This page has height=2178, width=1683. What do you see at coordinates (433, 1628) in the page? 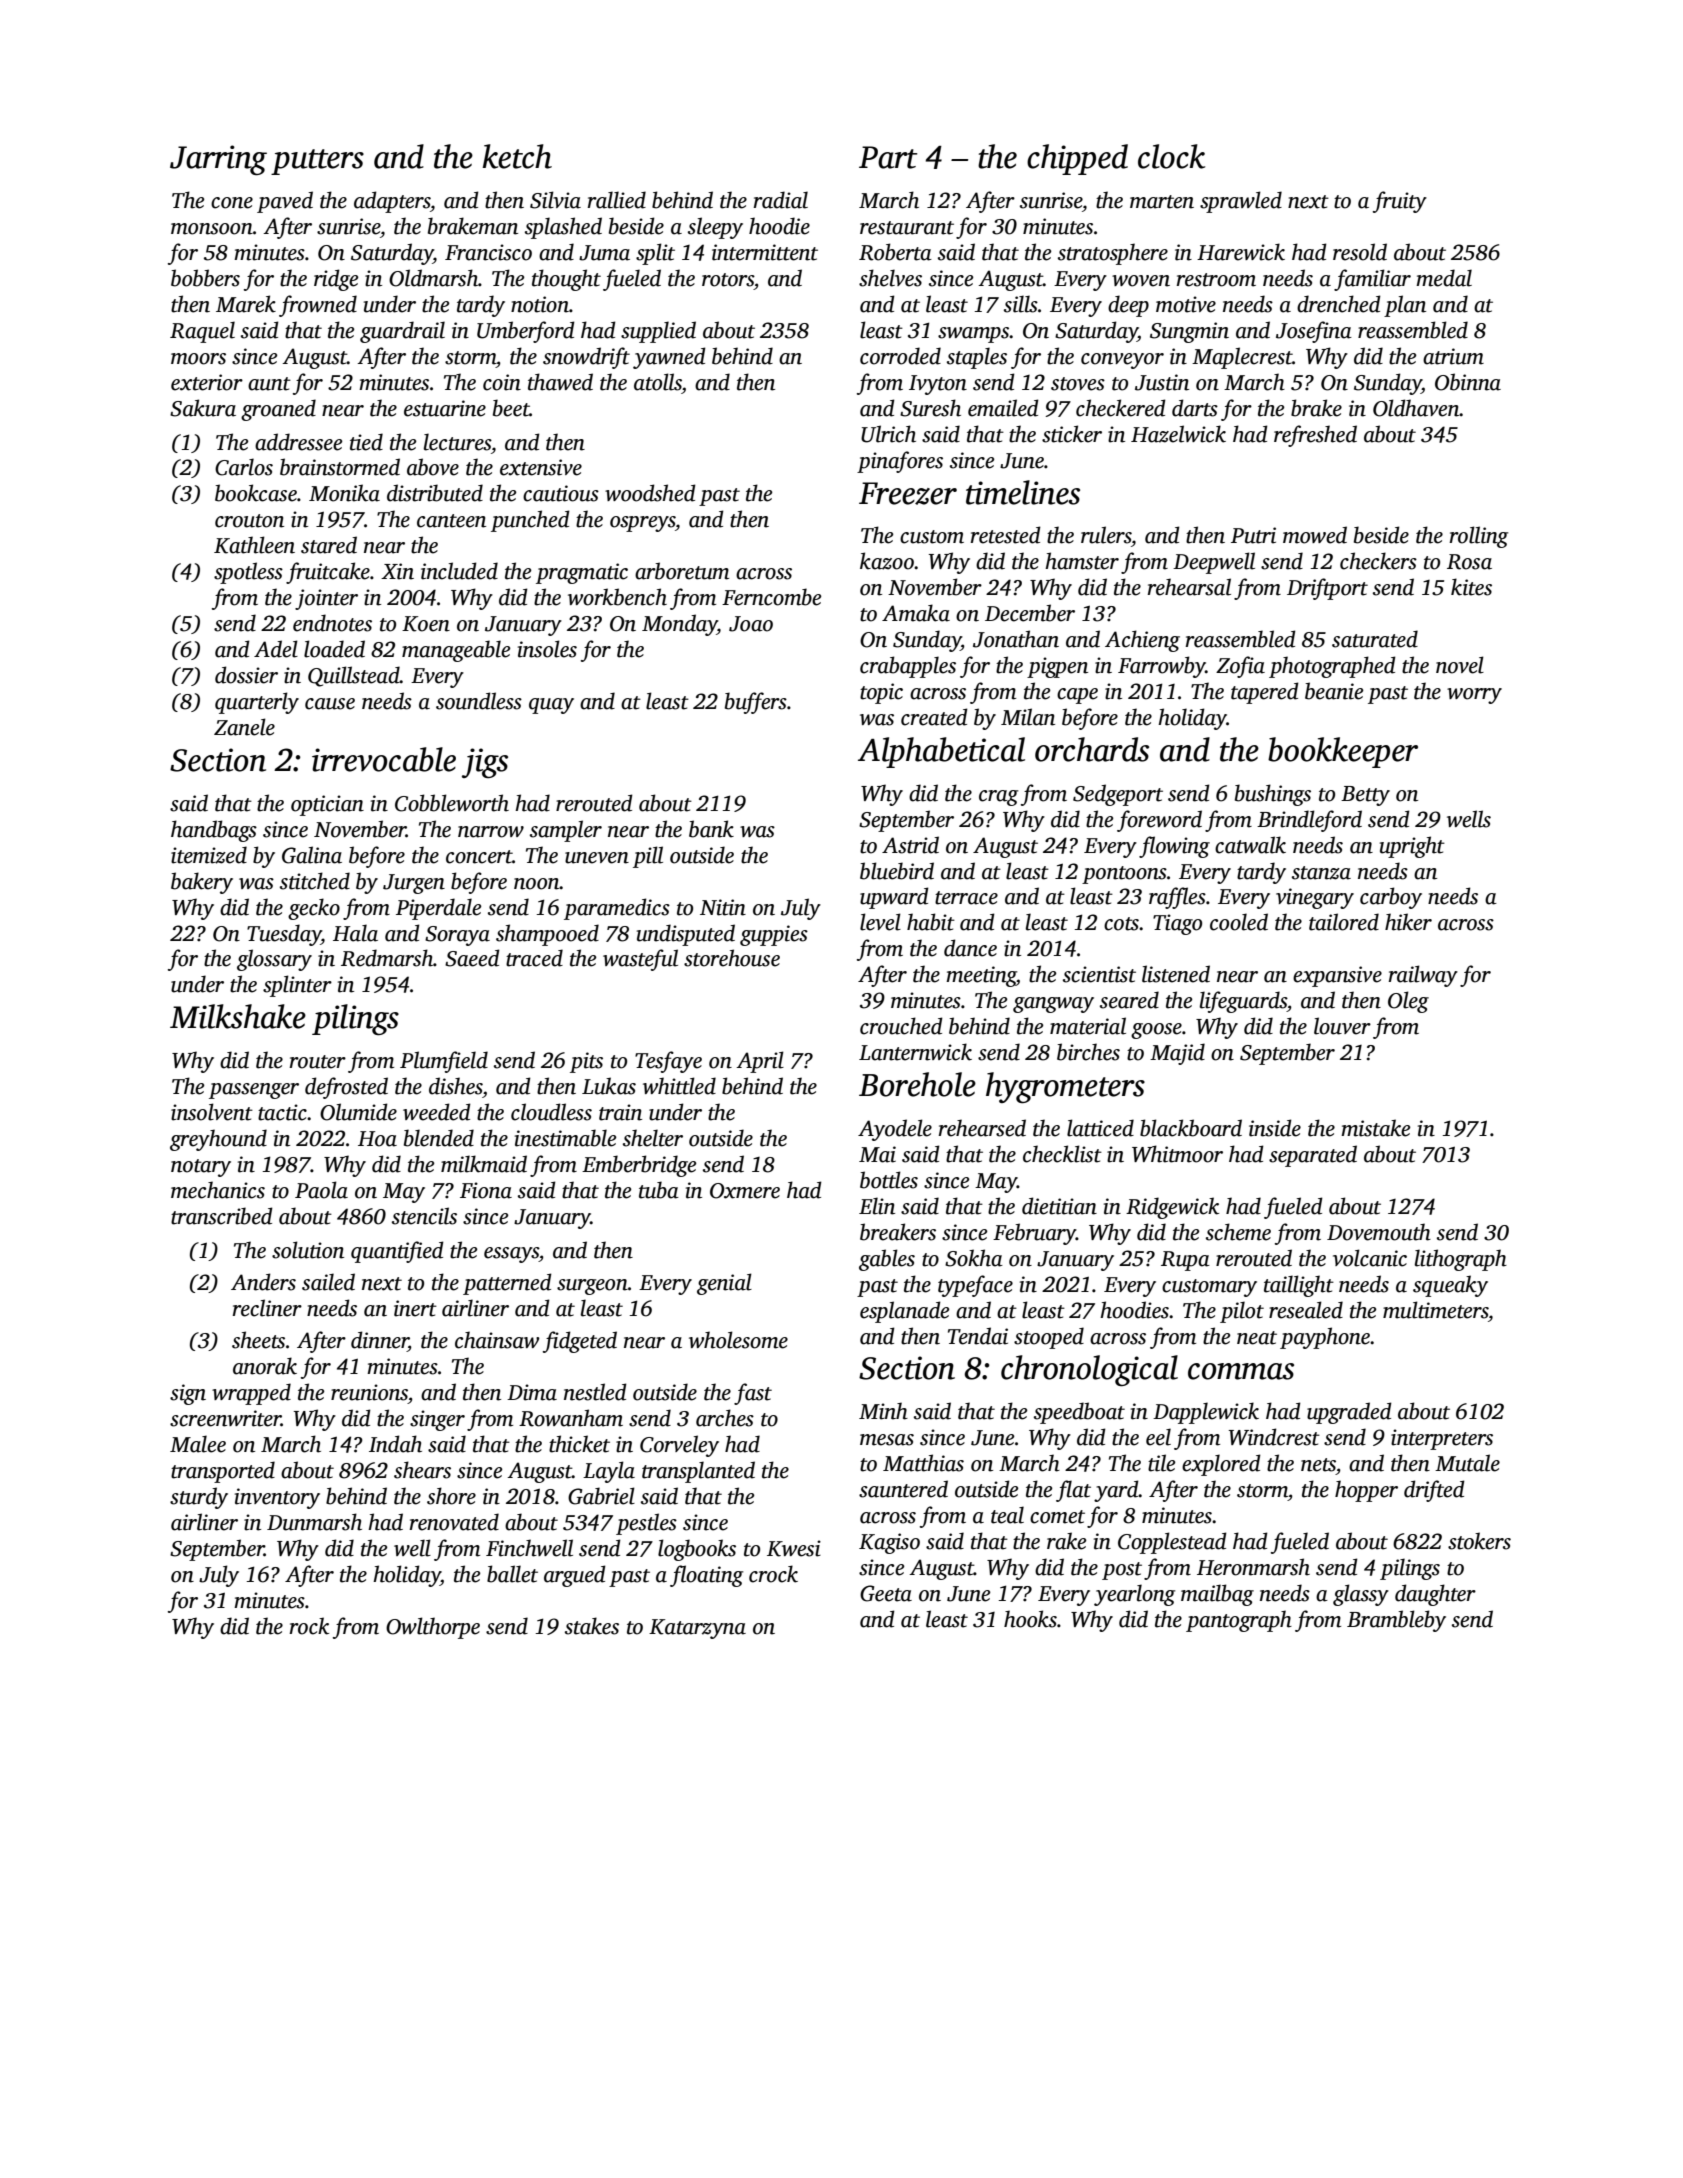
I see `Owlthorpe` at bounding box center [433, 1628].
